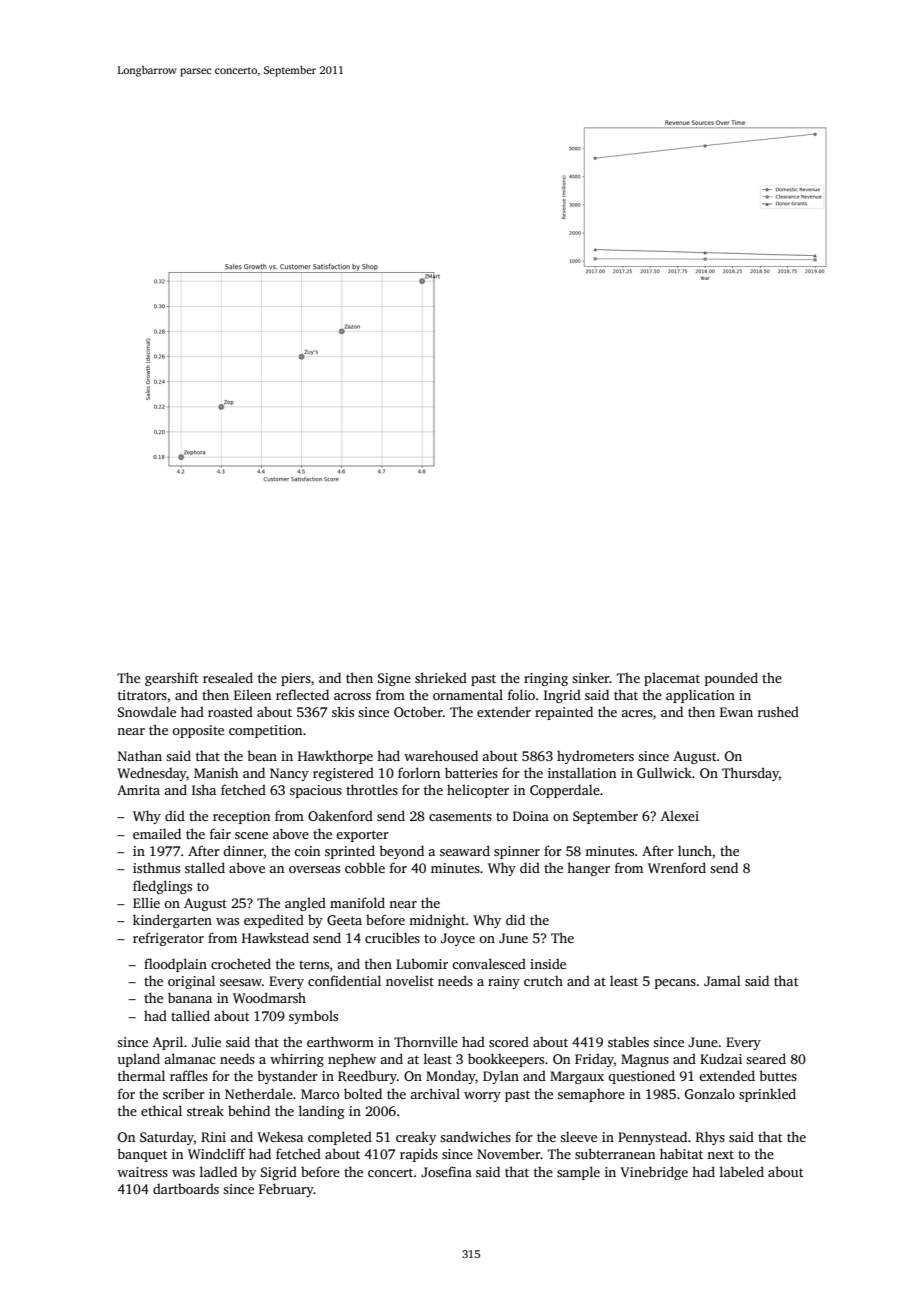 The image size is (924, 1308). Describe the element at coordinates (778, 711) in the screenshot. I see `rushed` at that location.
